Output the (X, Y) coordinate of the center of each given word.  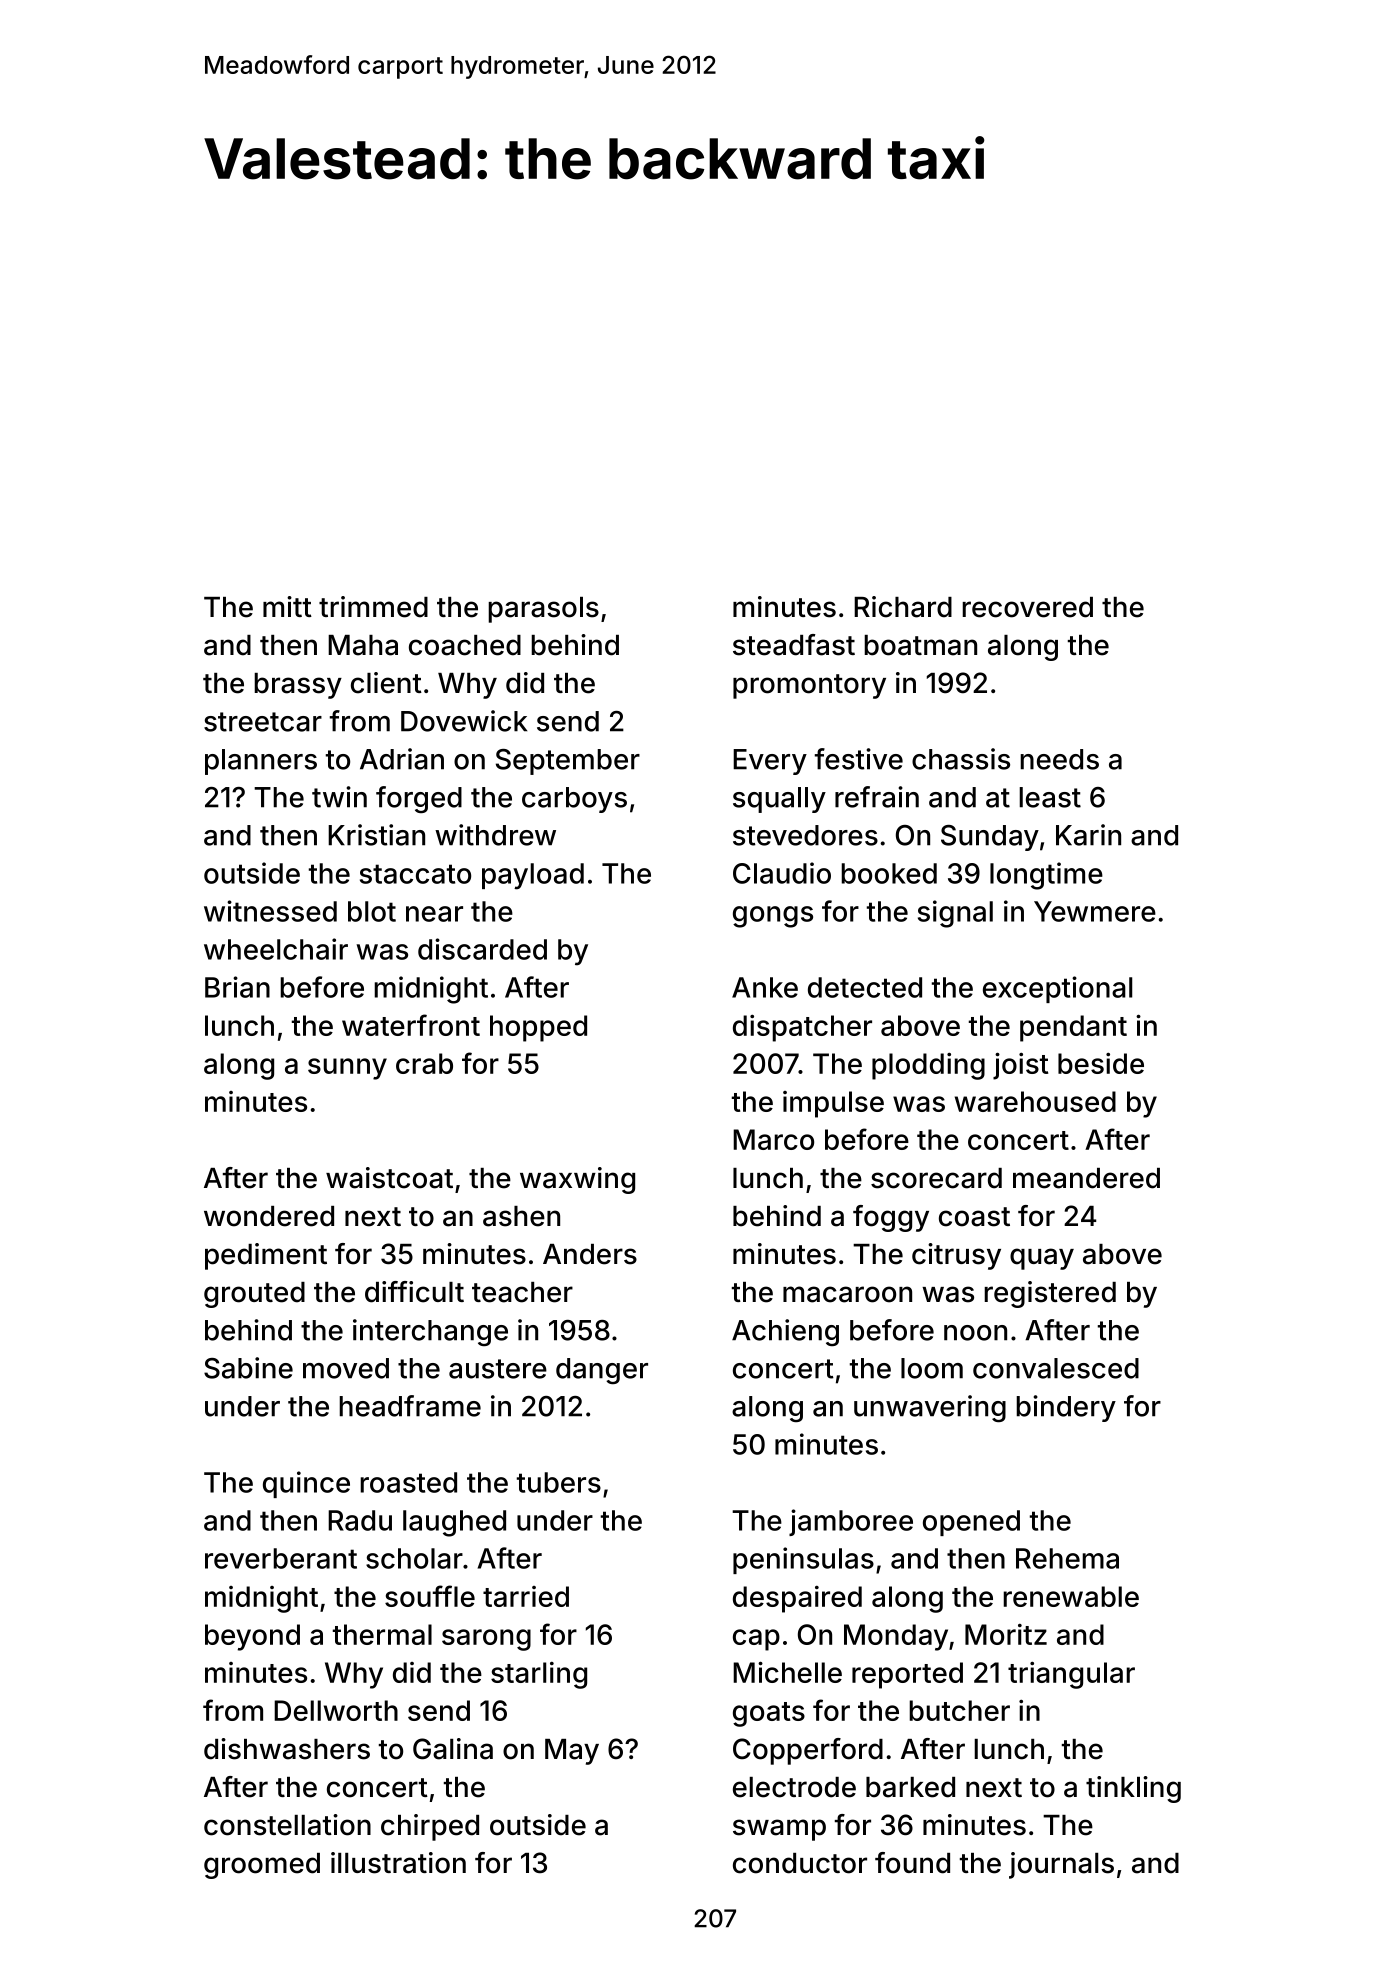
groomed (262, 1866)
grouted (254, 1295)
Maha (363, 645)
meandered (1086, 1178)
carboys (574, 800)
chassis (961, 759)
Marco (773, 1139)
